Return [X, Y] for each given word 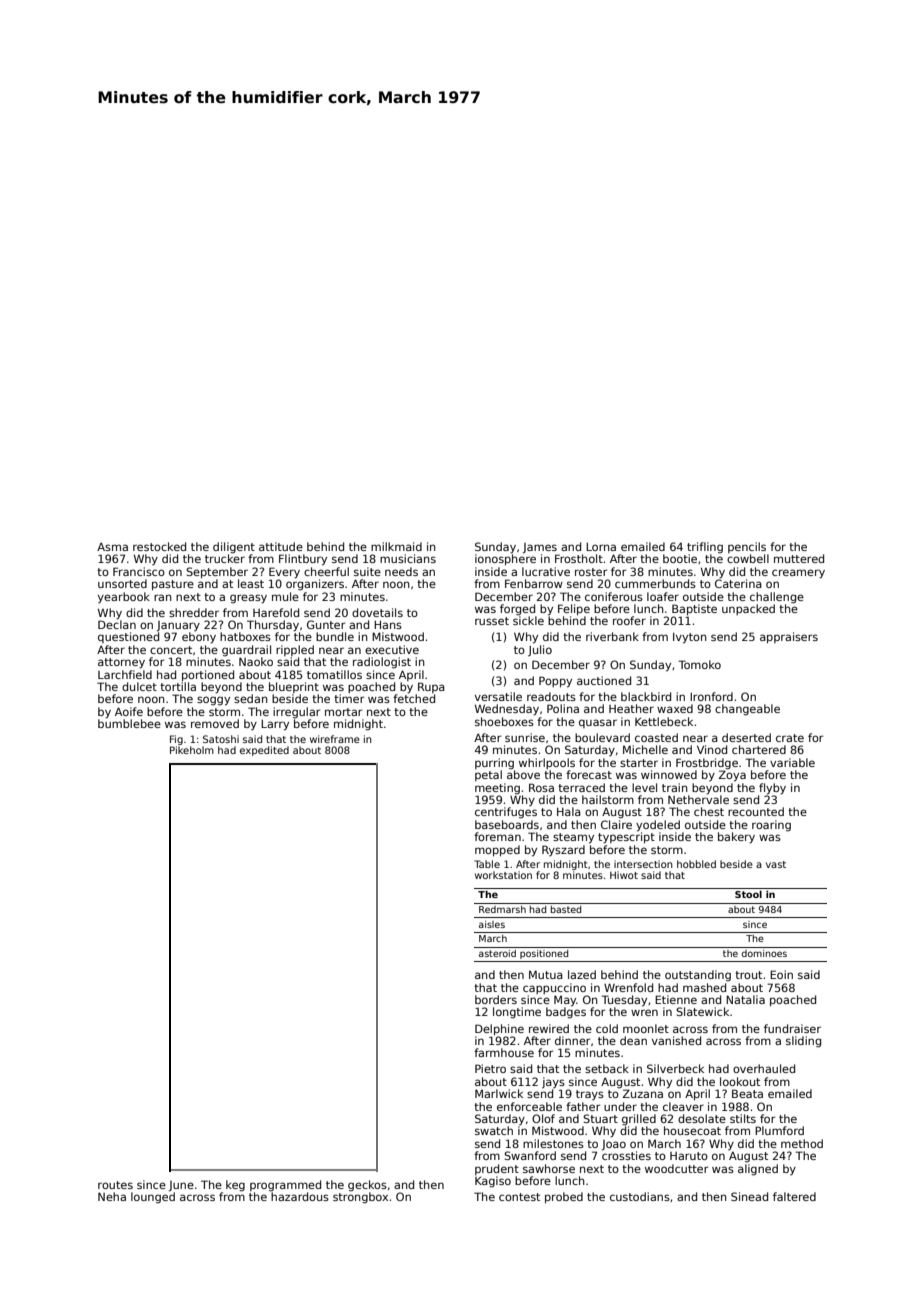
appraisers [789, 637]
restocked [159, 546]
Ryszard [563, 850]
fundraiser [792, 1028]
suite [367, 571]
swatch [494, 1130]
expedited [264, 751]
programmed [285, 1186]
